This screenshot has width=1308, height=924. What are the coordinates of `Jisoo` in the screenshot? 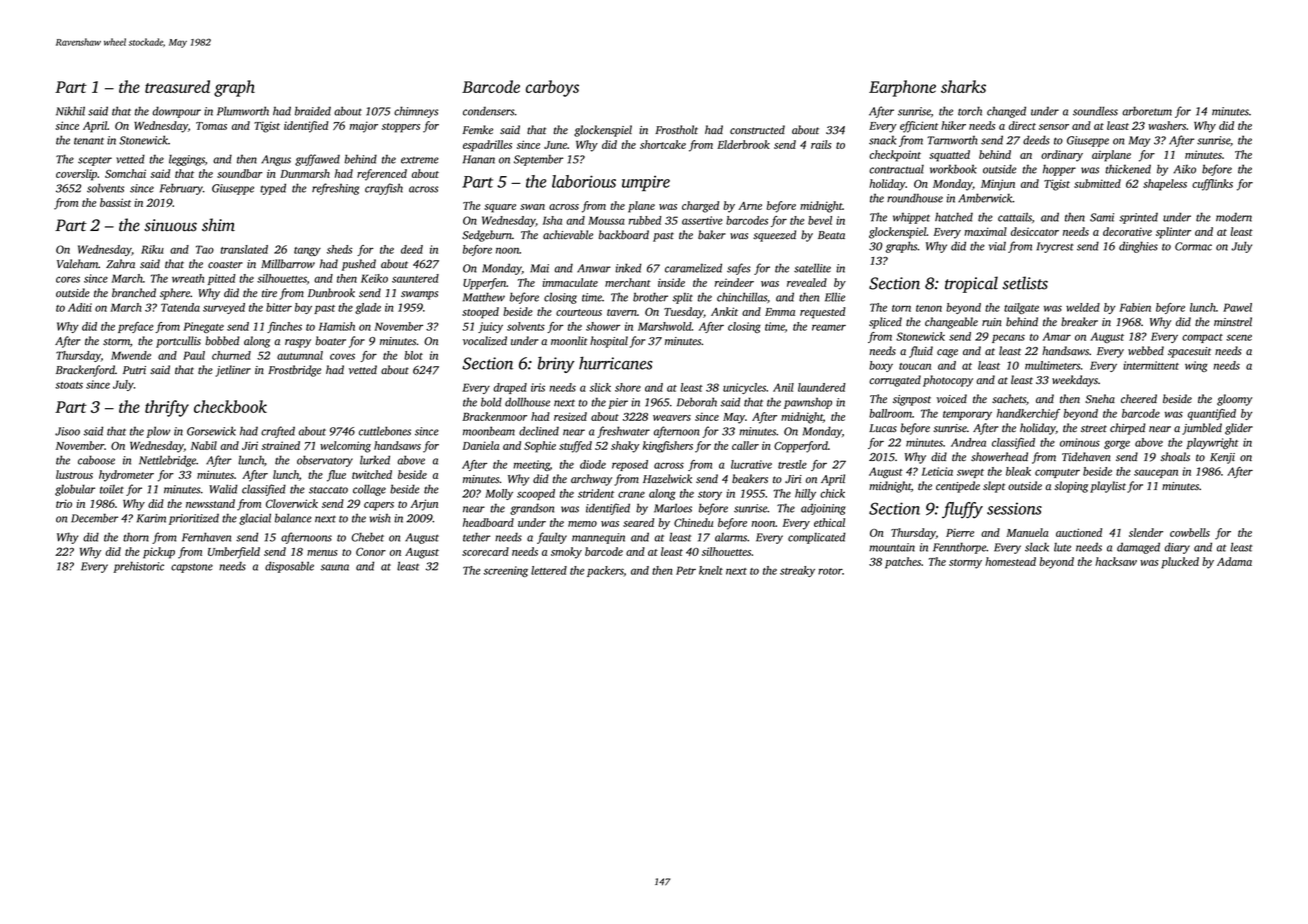 It's located at (67, 431).
